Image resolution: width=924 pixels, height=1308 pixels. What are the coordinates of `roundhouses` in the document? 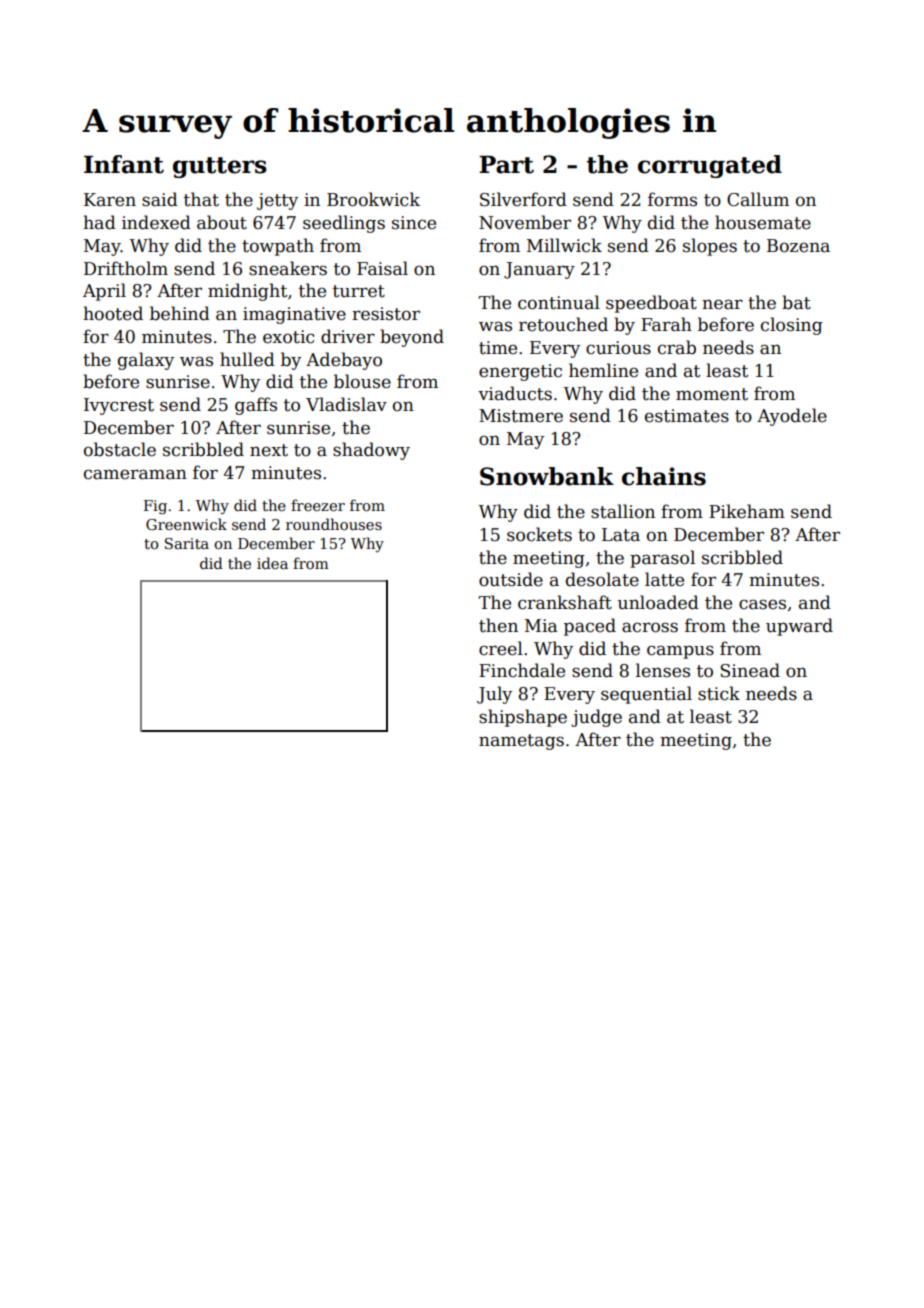 It's located at (334, 524).
